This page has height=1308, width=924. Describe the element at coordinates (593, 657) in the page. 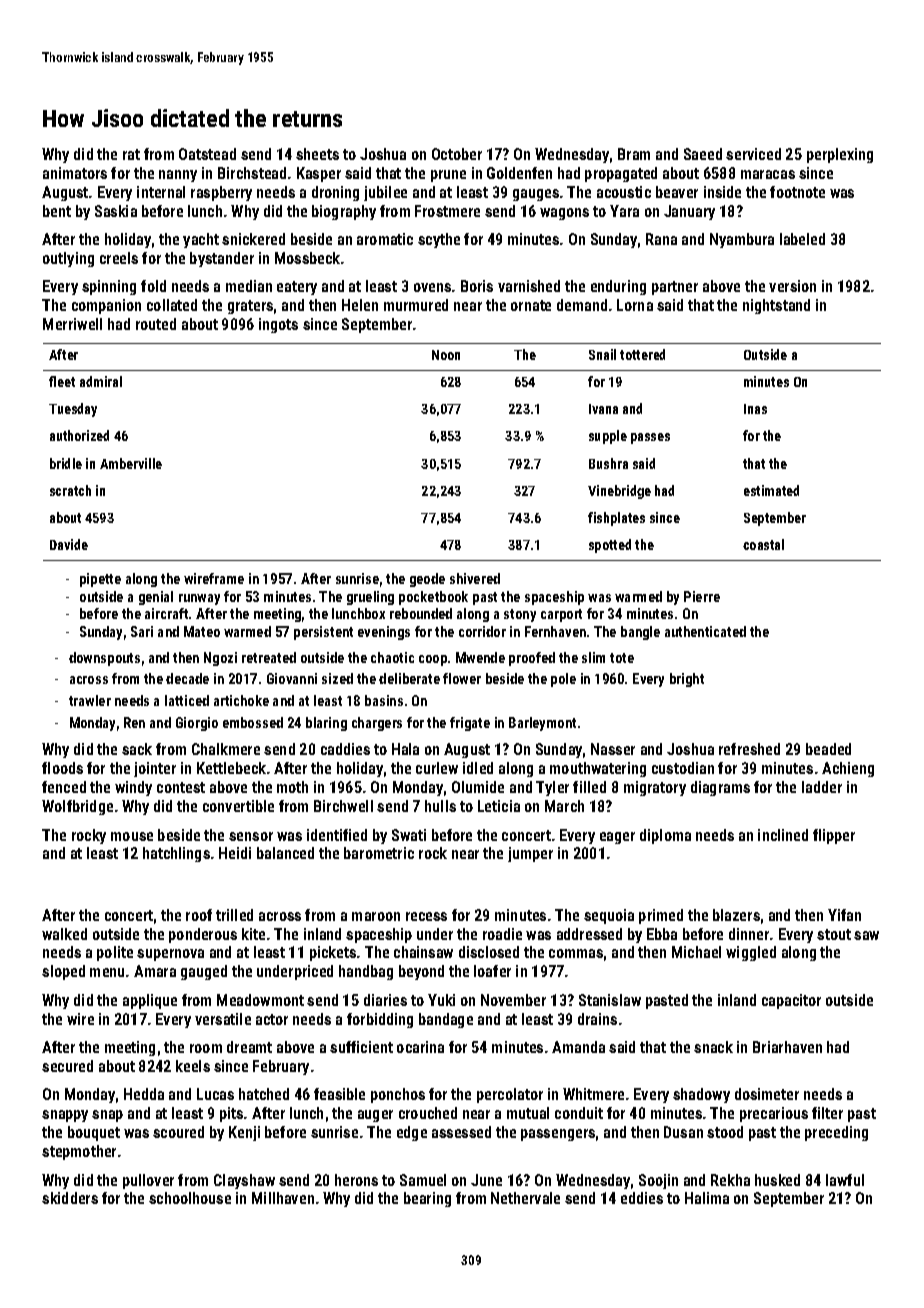

I see `slim` at that location.
